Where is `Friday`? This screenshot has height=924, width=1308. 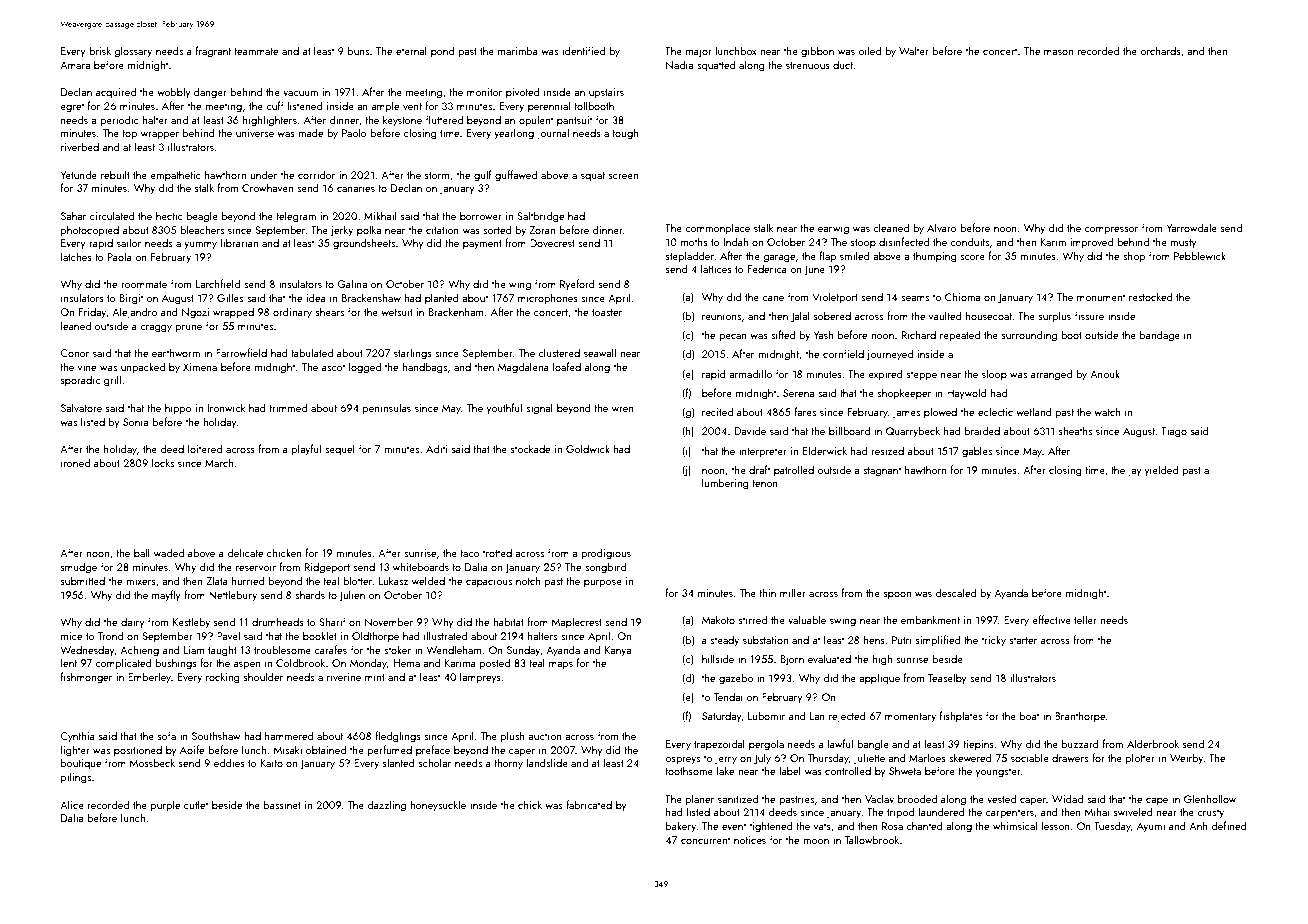 Friday is located at coordinates (92, 313).
